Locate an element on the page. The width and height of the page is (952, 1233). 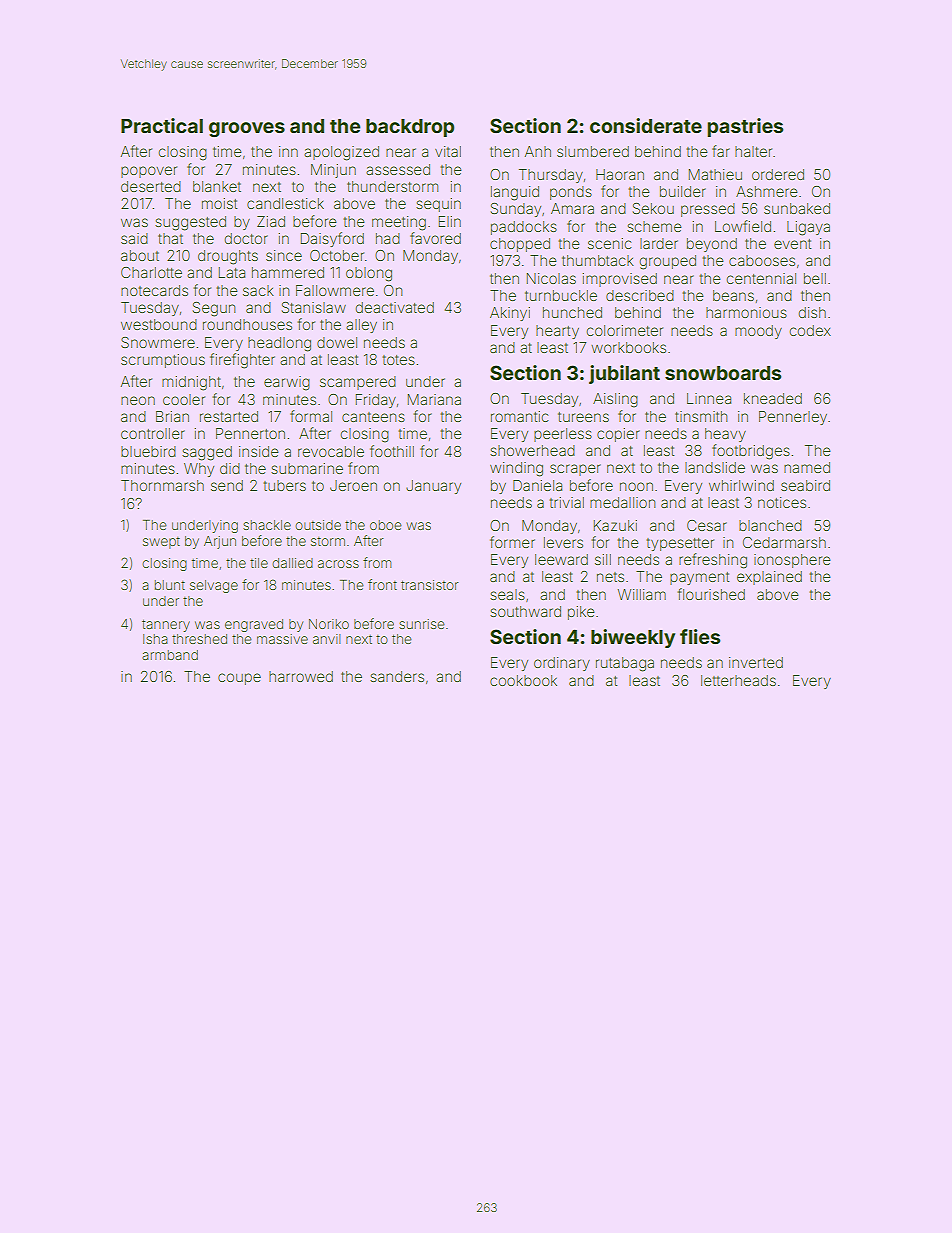
ionosphere is located at coordinates (792, 561).
